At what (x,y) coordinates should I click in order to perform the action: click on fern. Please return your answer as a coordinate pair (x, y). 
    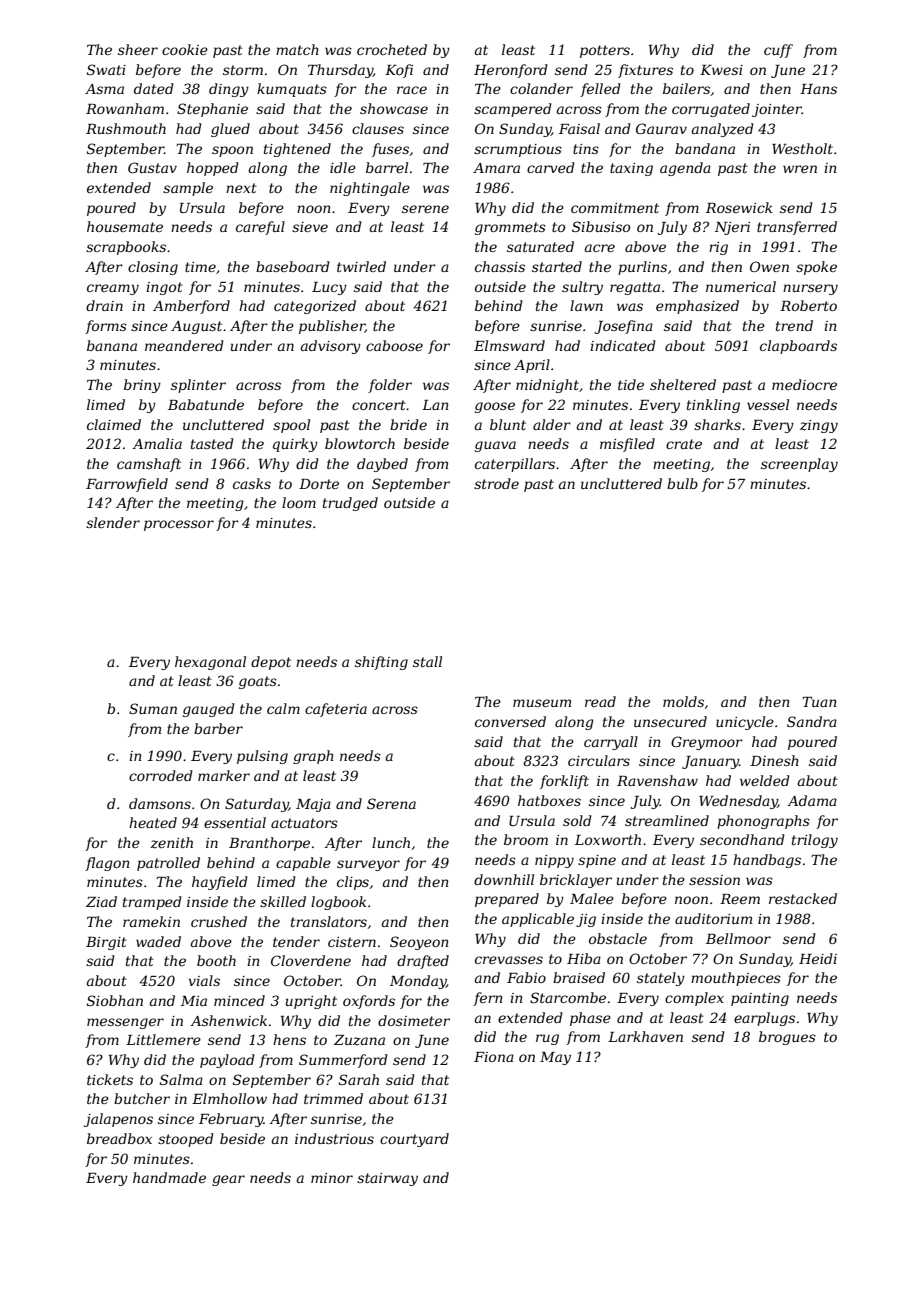
    Looking at the image, I should click on (488, 999).
